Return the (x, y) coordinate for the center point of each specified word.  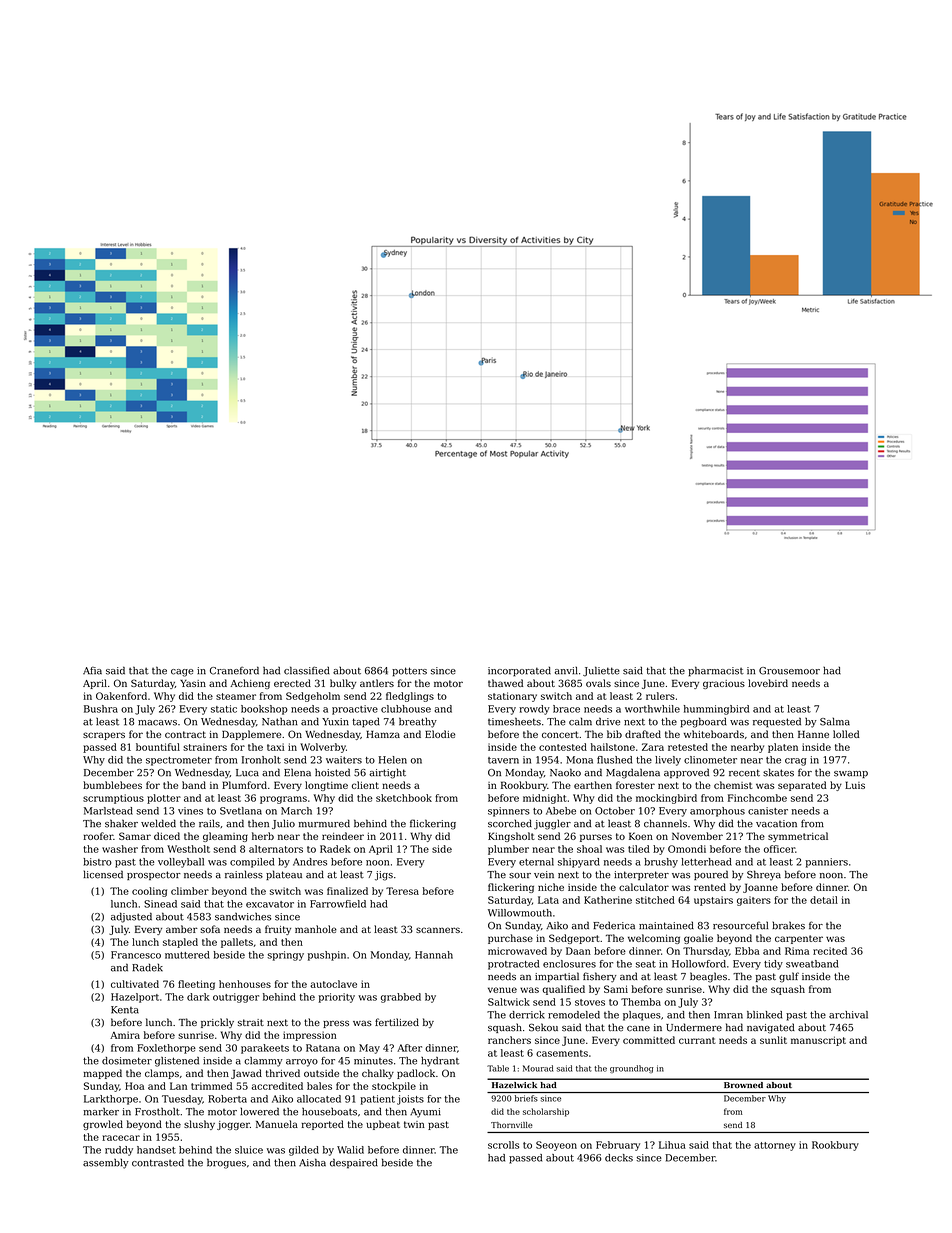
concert (560, 734)
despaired (354, 1163)
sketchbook (404, 798)
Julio (283, 824)
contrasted (158, 1162)
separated (802, 786)
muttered (187, 955)
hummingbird (716, 710)
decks (619, 1158)
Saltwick (509, 1002)
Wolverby (323, 748)
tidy (773, 965)
